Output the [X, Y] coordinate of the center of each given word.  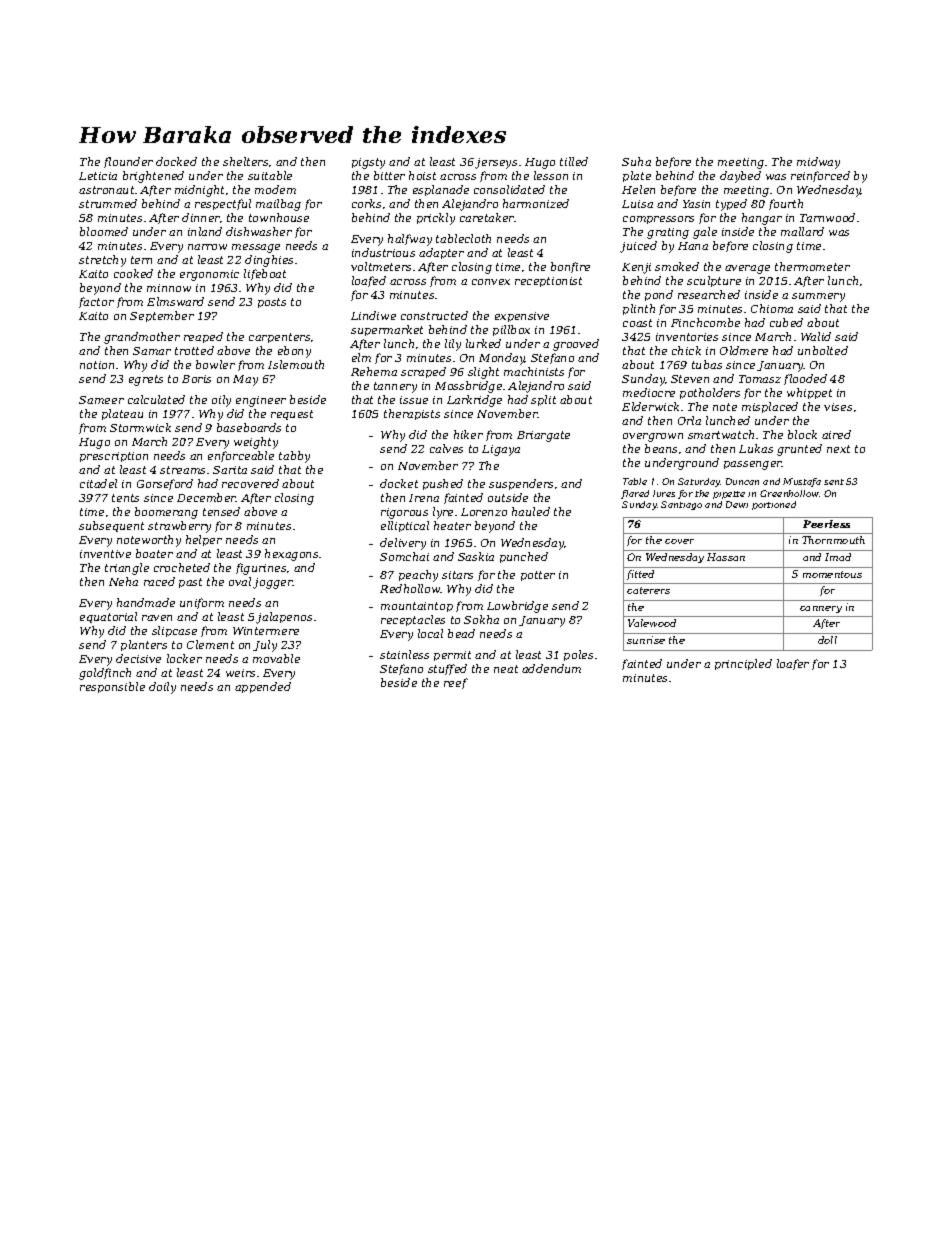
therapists [412, 414]
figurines [261, 569]
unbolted [823, 350]
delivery [403, 544]
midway [818, 163]
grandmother [142, 338]
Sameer [101, 400]
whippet [809, 393]
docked [176, 161]
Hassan [726, 557]
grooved [576, 345]
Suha [636, 161]
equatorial [108, 617]
